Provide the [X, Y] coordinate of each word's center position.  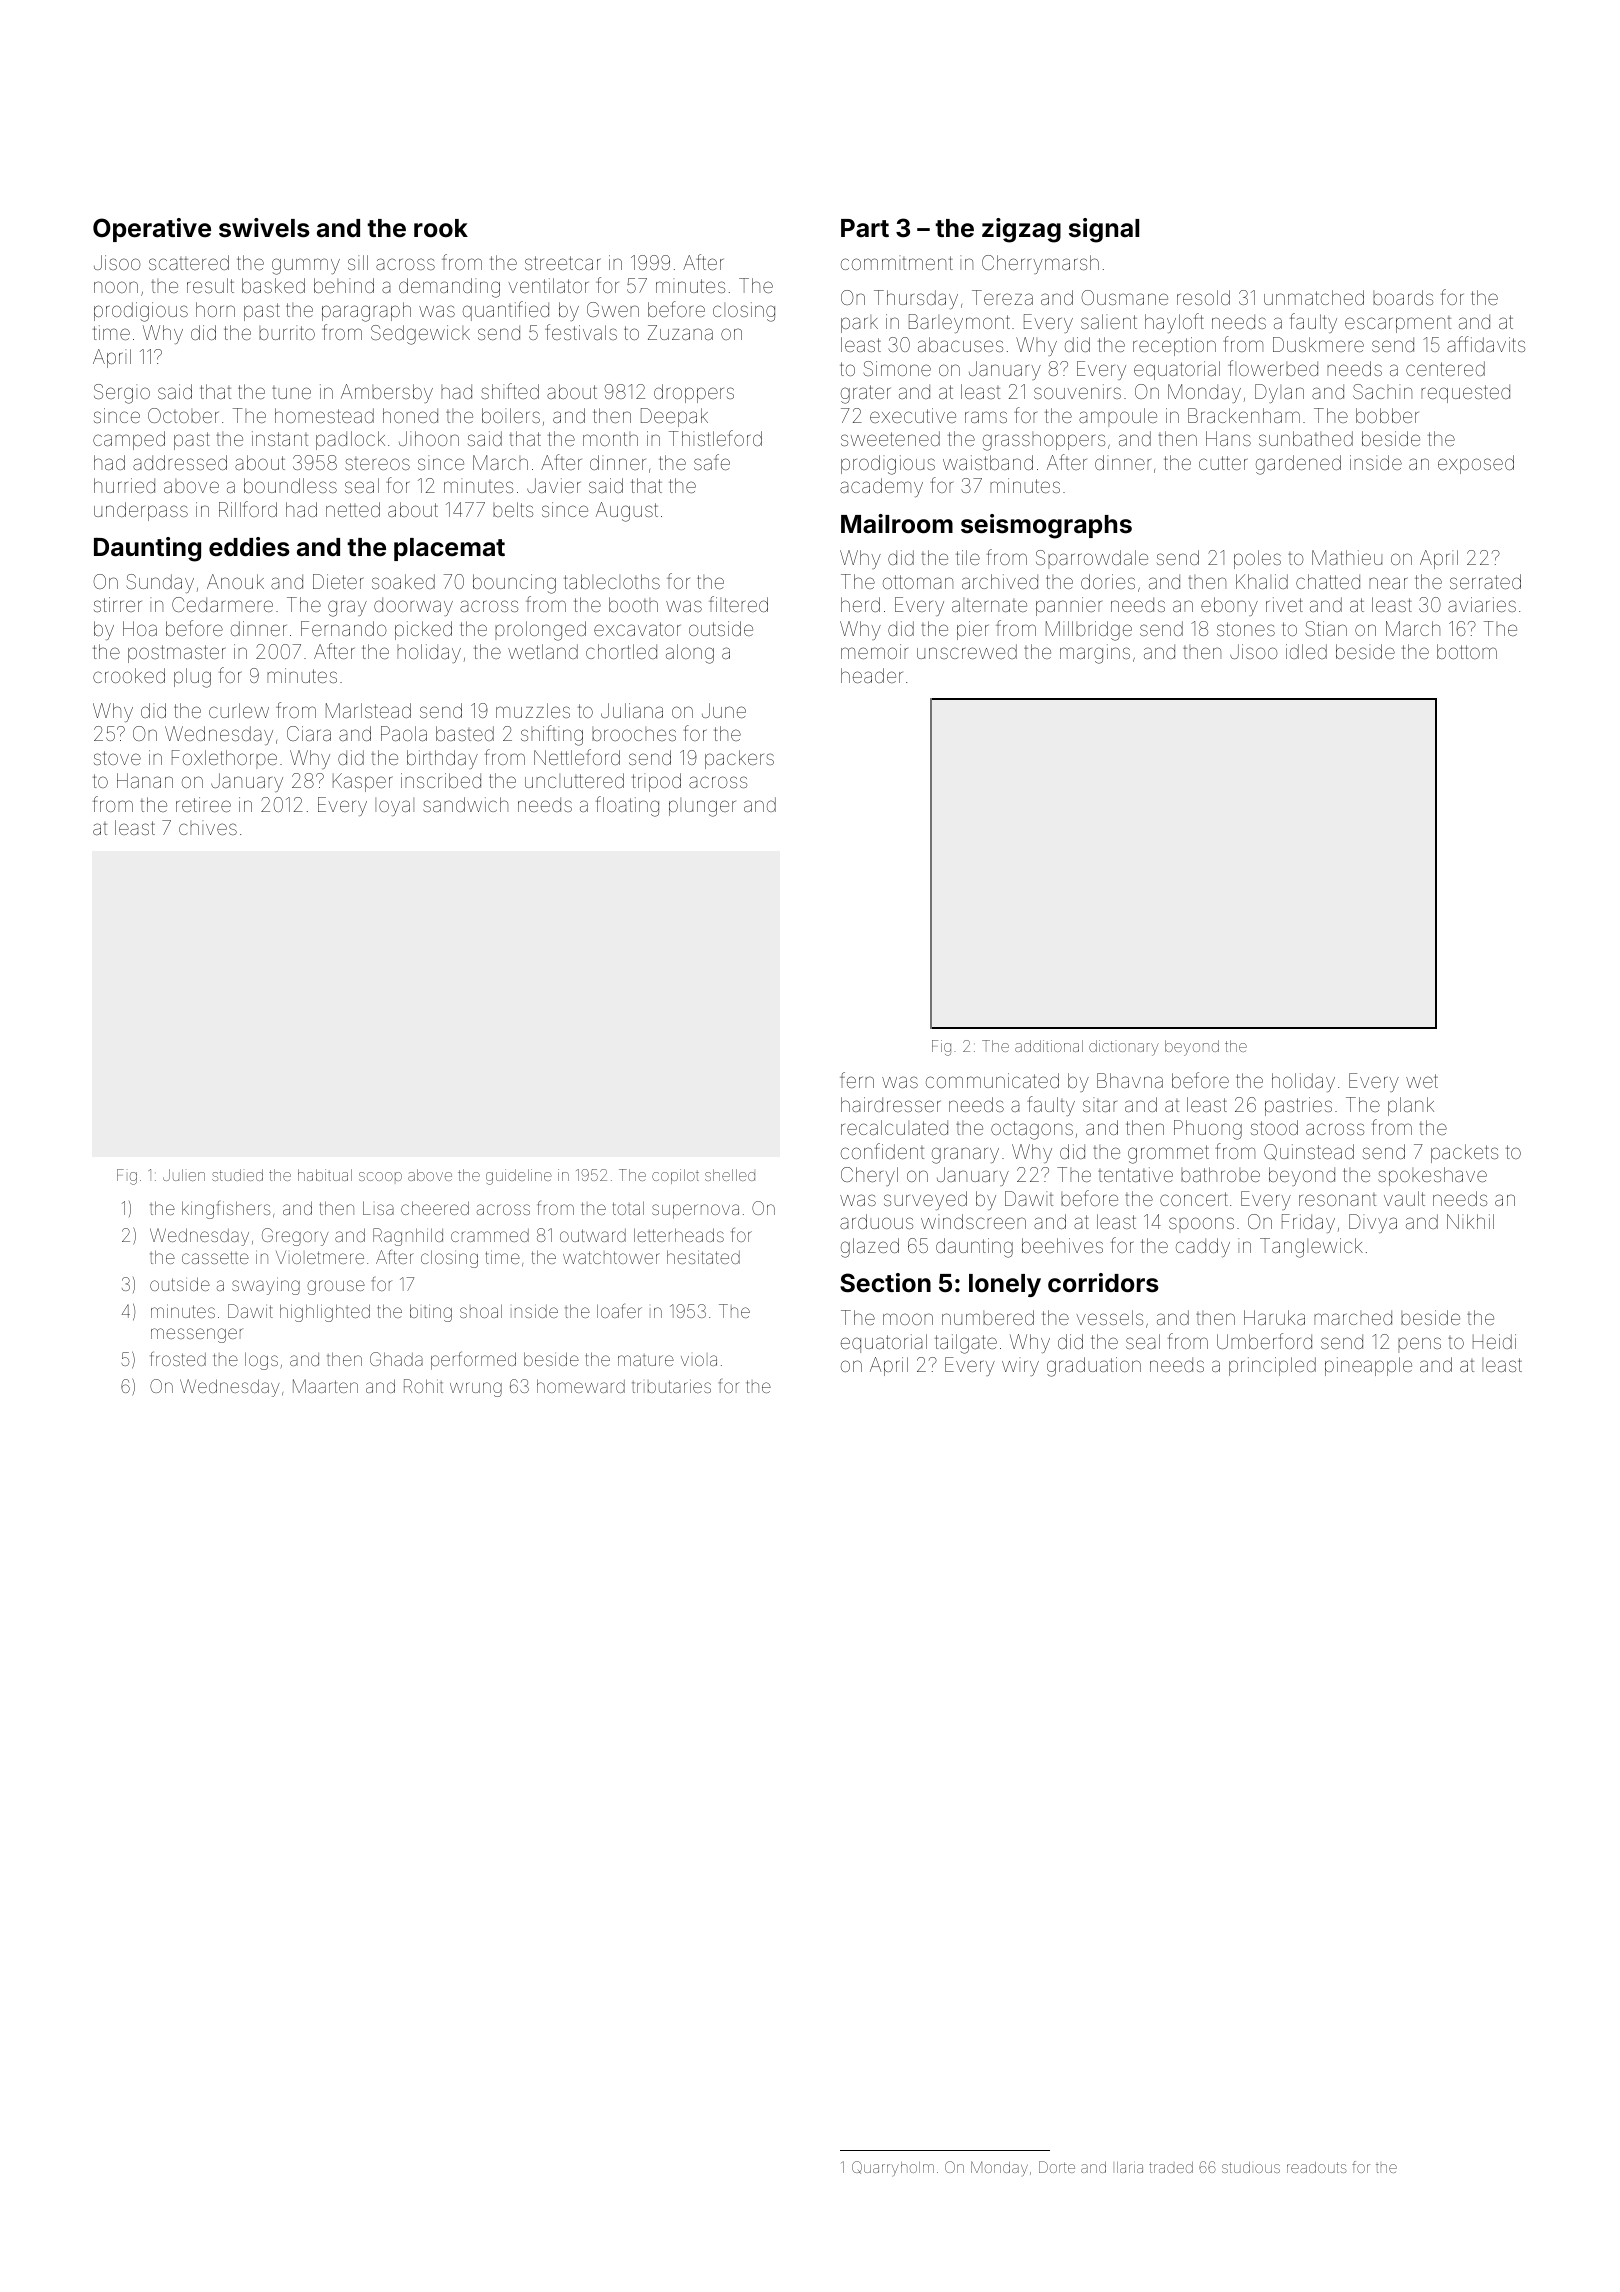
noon [116, 287]
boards [1403, 297]
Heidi [1494, 1341]
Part [865, 228]
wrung [476, 1389]
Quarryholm [893, 2169]
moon [908, 1319]
